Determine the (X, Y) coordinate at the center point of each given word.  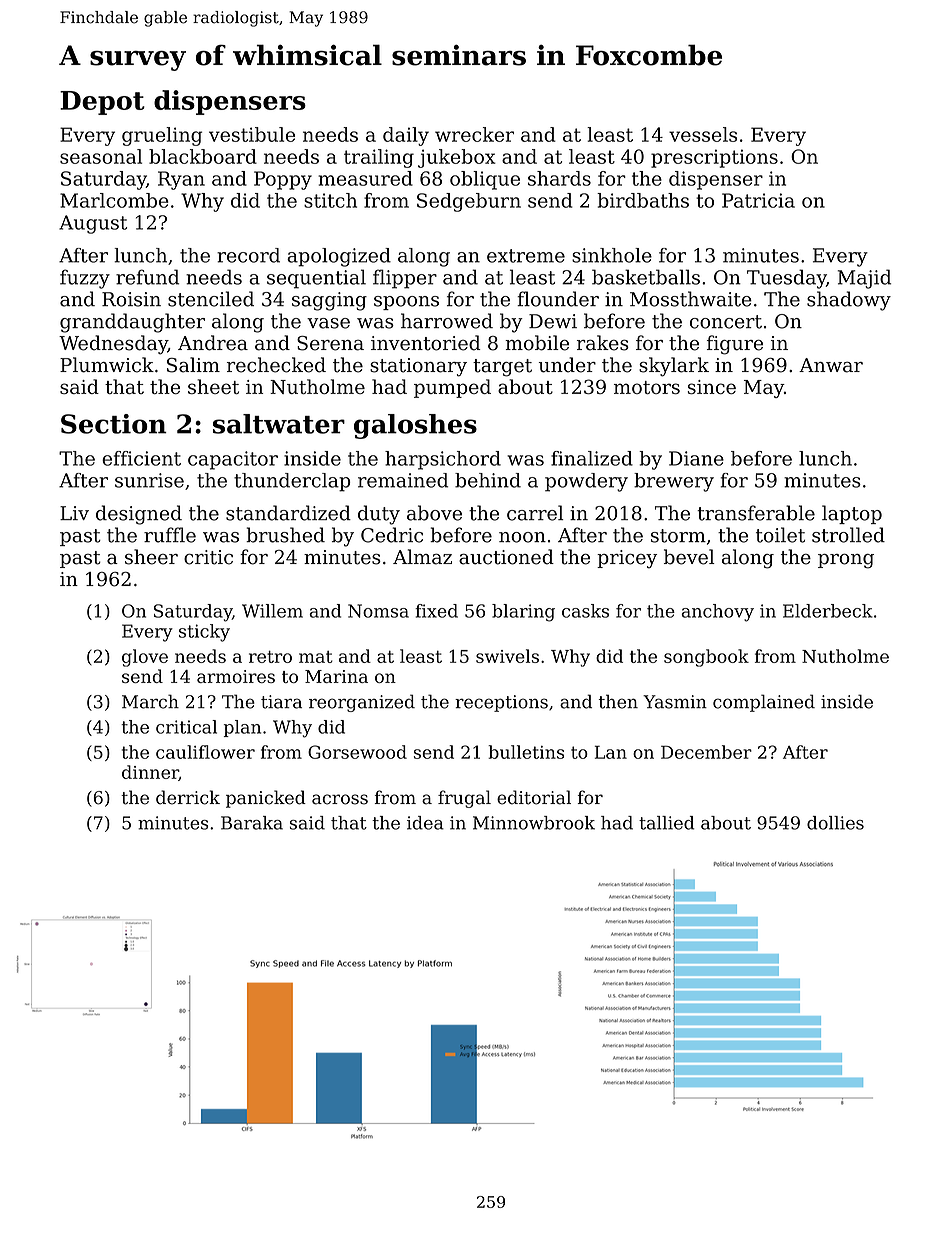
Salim (193, 365)
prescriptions (714, 158)
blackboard (203, 156)
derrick (188, 797)
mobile (537, 343)
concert (726, 322)
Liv (74, 513)
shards (559, 178)
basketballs (646, 277)
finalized (592, 458)
